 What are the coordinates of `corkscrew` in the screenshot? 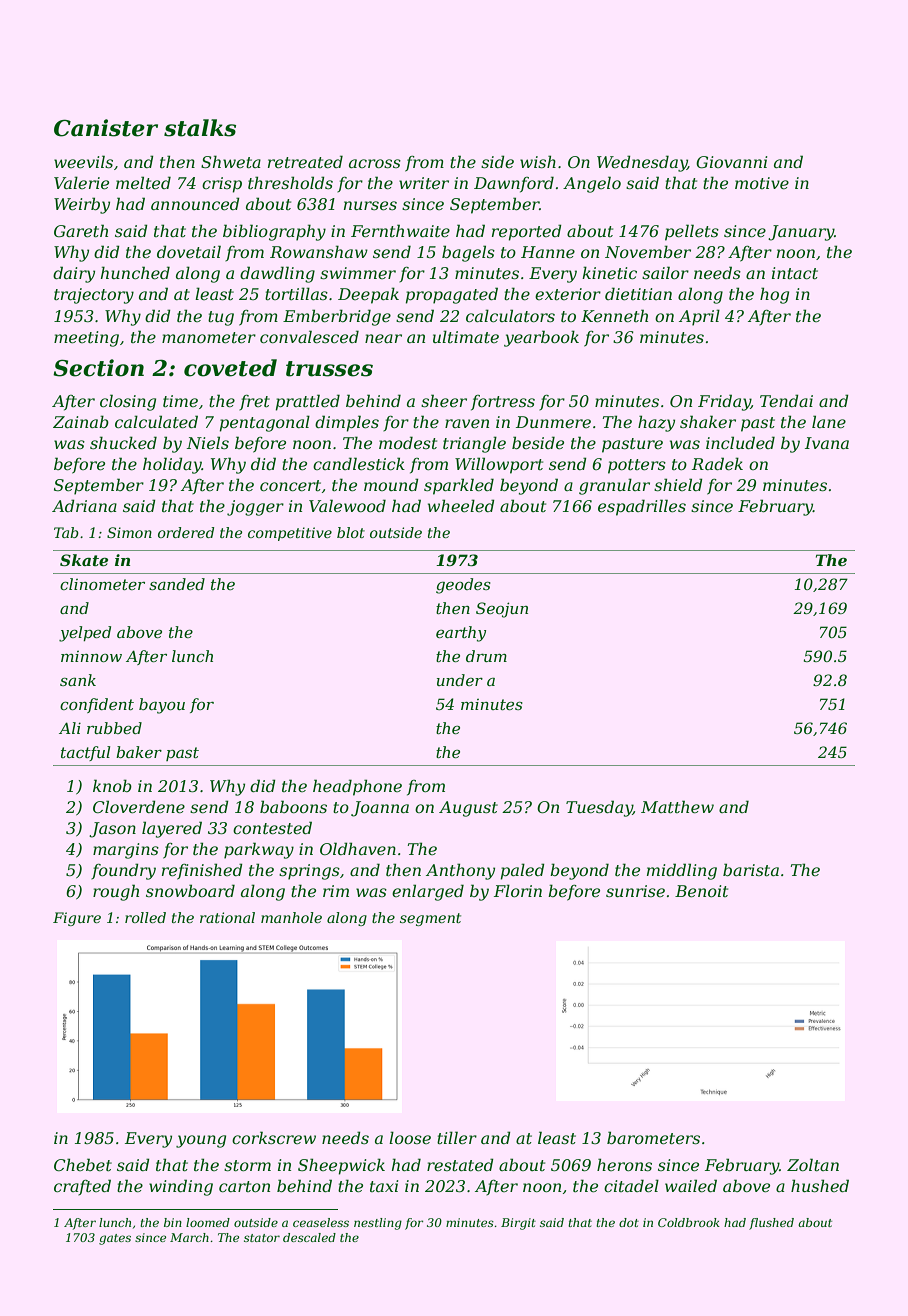 It's located at (274, 1137).
